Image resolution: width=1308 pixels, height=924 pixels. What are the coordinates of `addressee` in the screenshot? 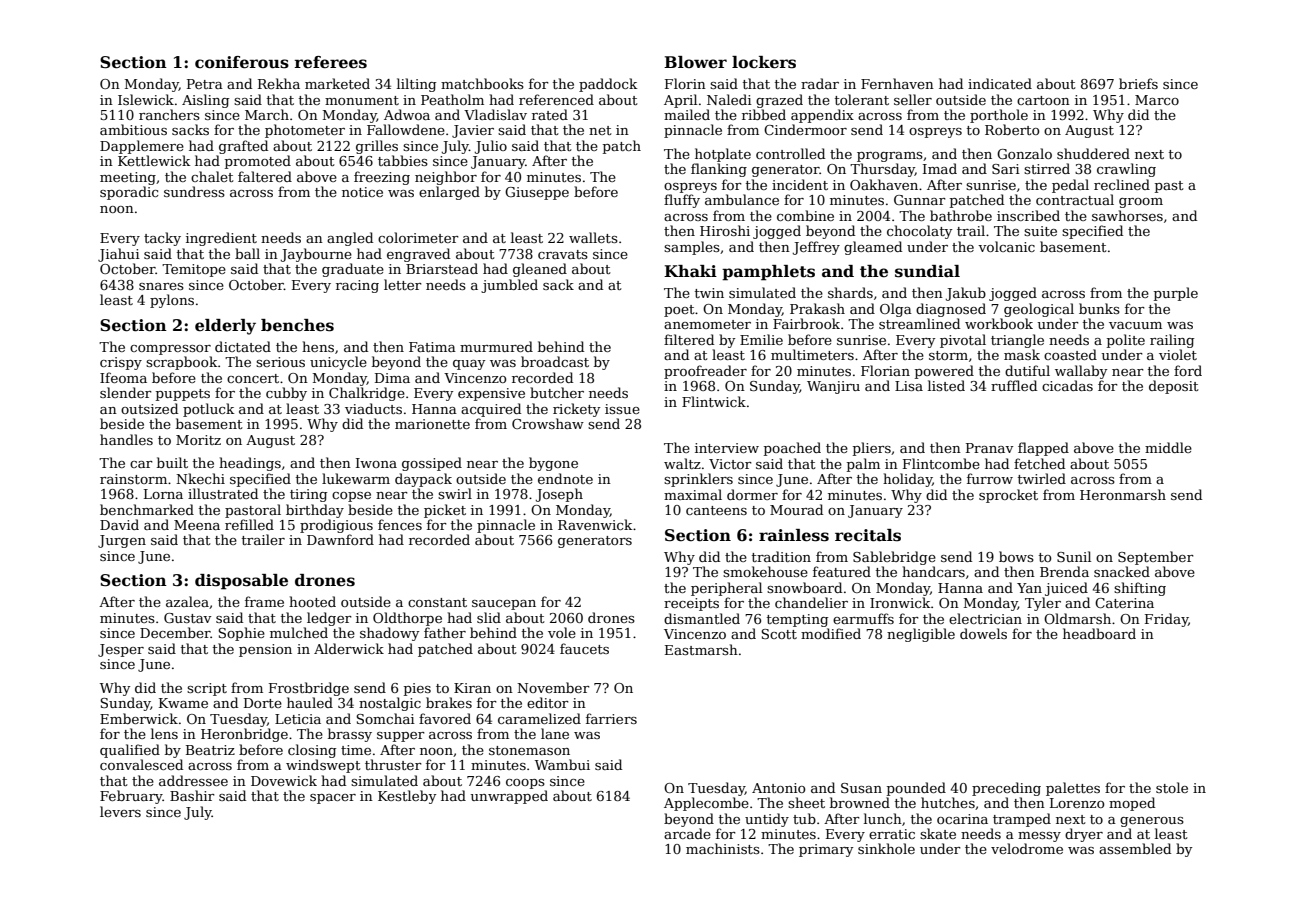 It's located at (193, 780).
